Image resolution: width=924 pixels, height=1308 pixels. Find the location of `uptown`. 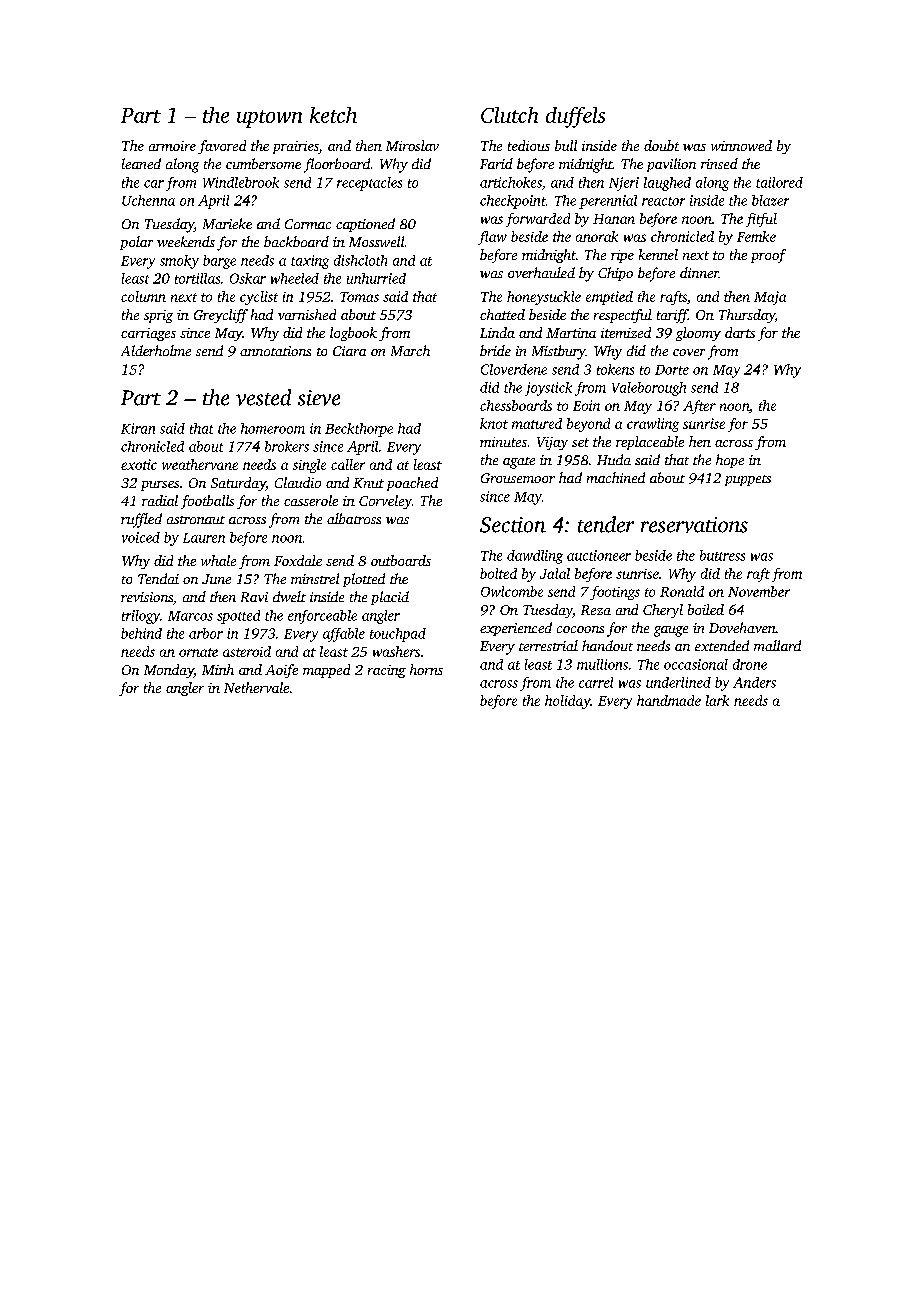

uptown is located at coordinates (269, 119).
